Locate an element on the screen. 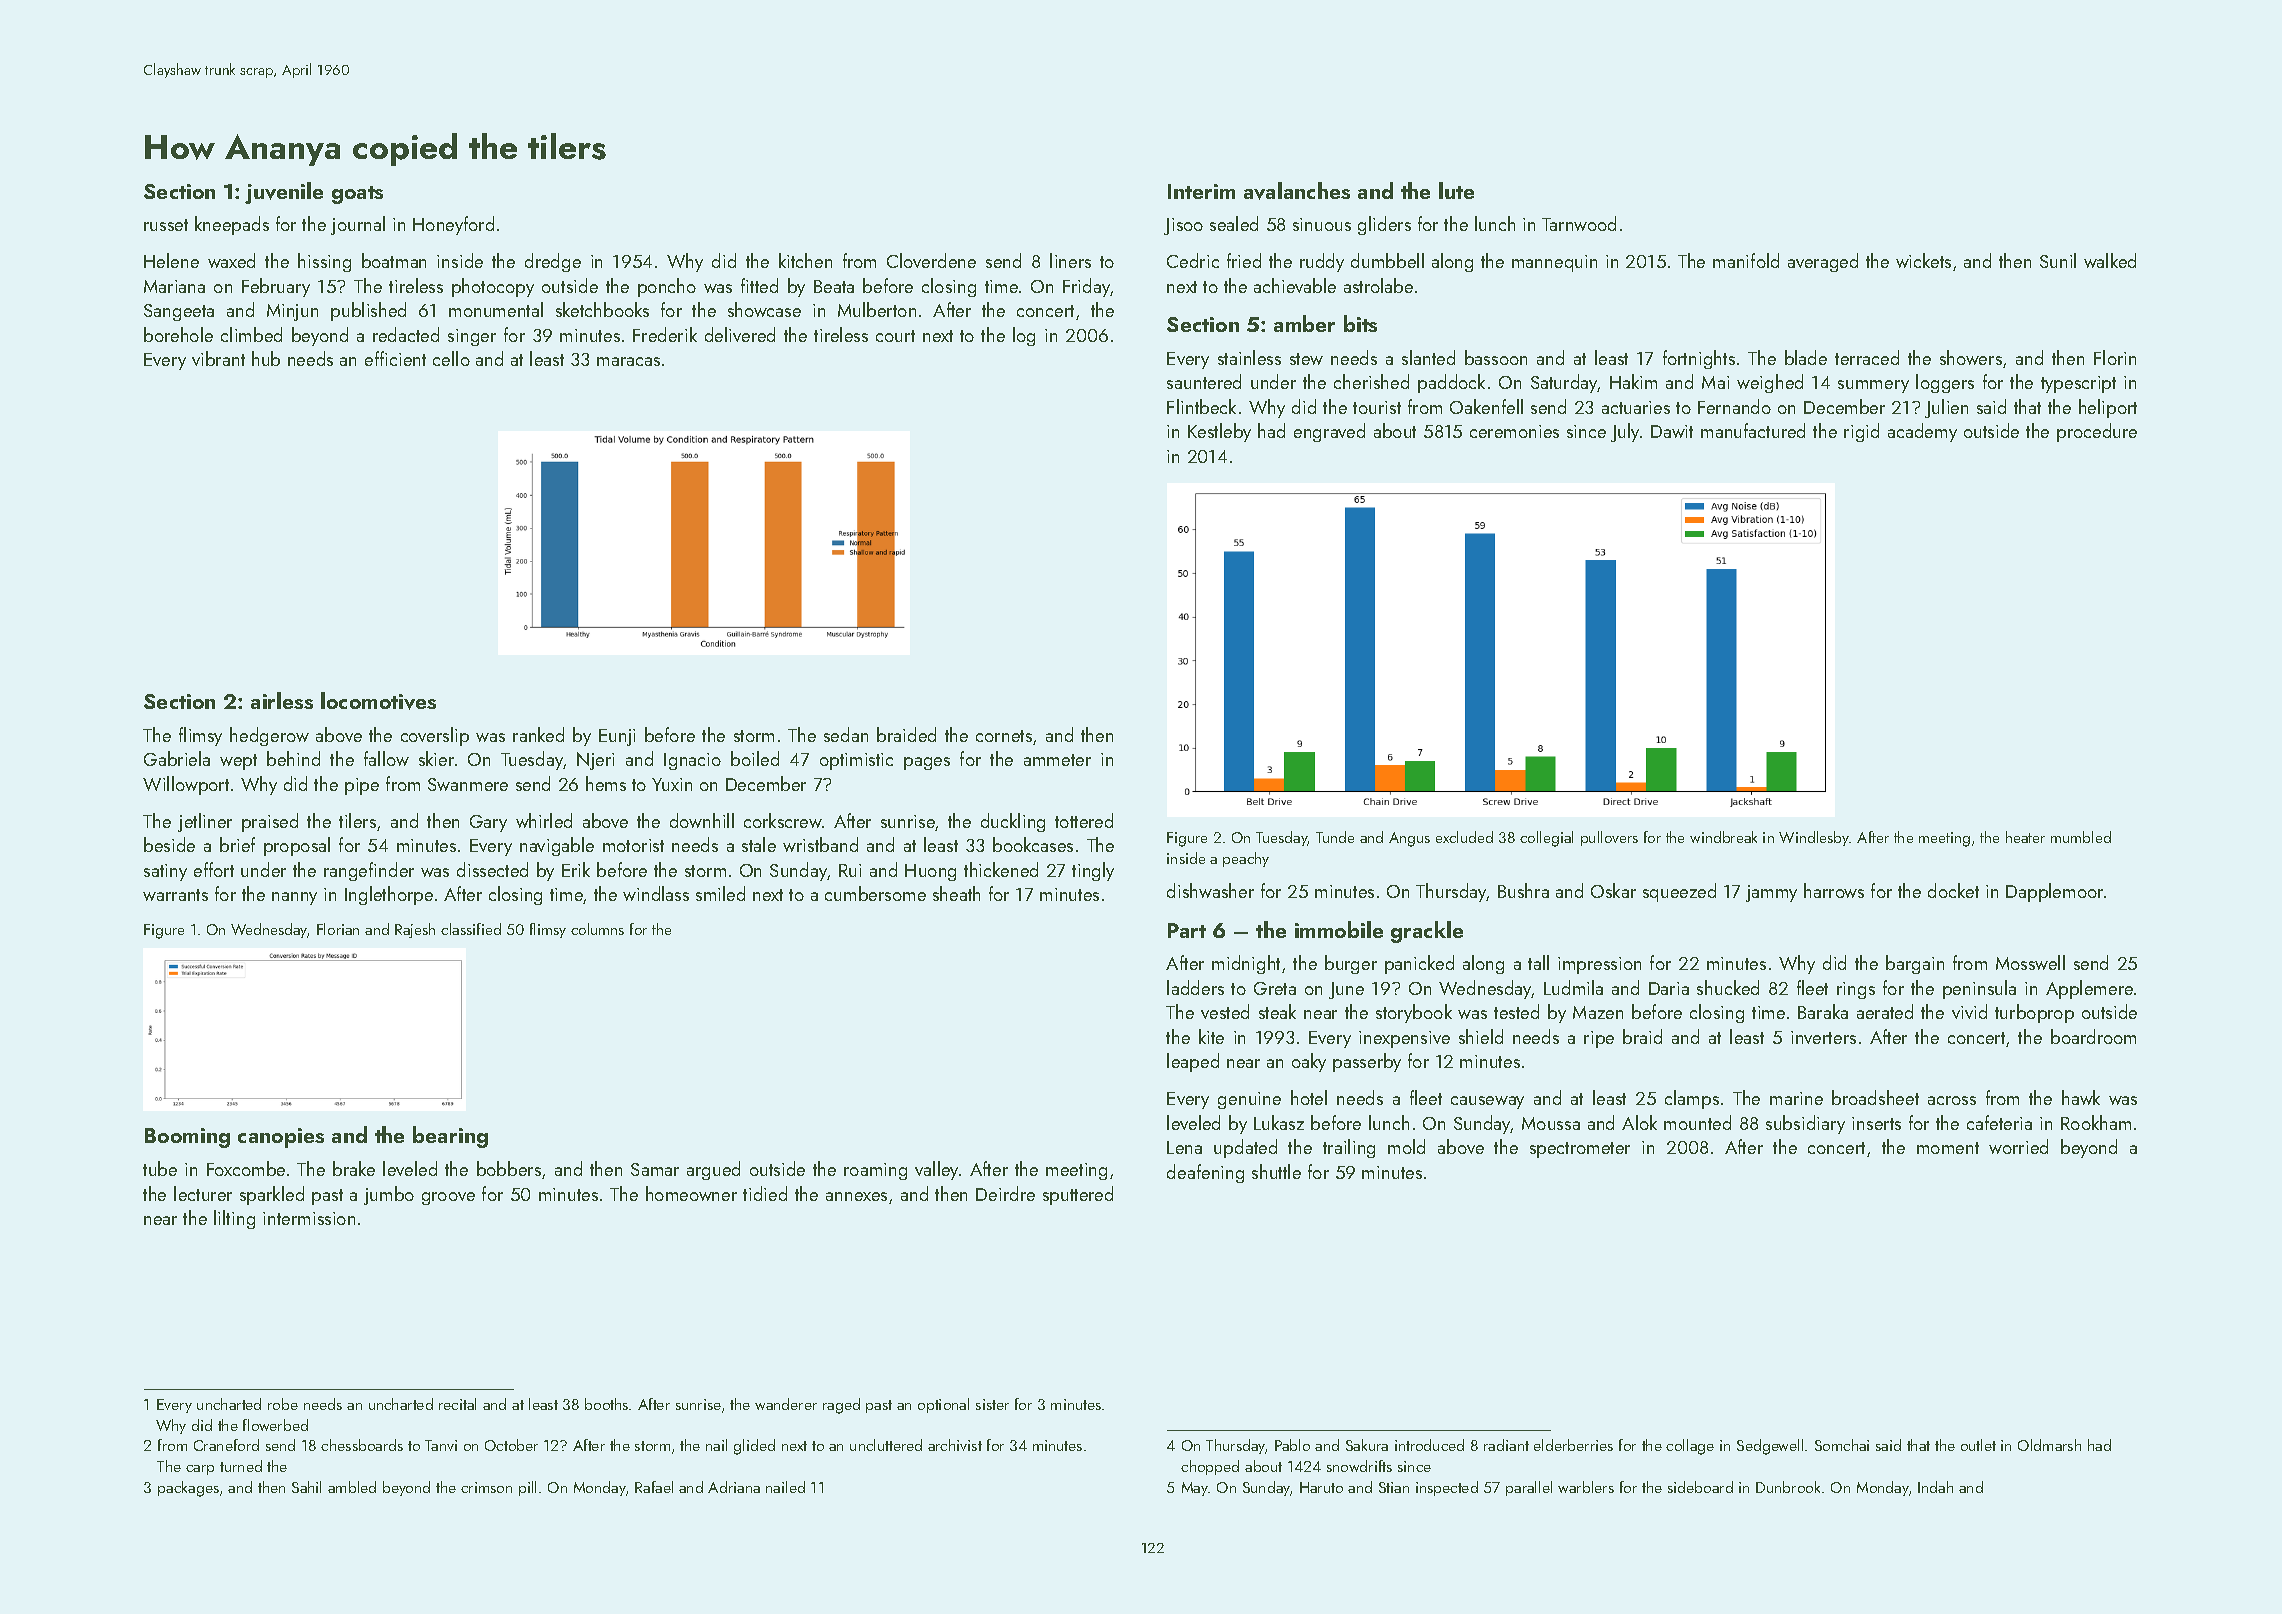 This screenshot has width=2282, height=1614. Interim is located at coordinates (1201, 191).
